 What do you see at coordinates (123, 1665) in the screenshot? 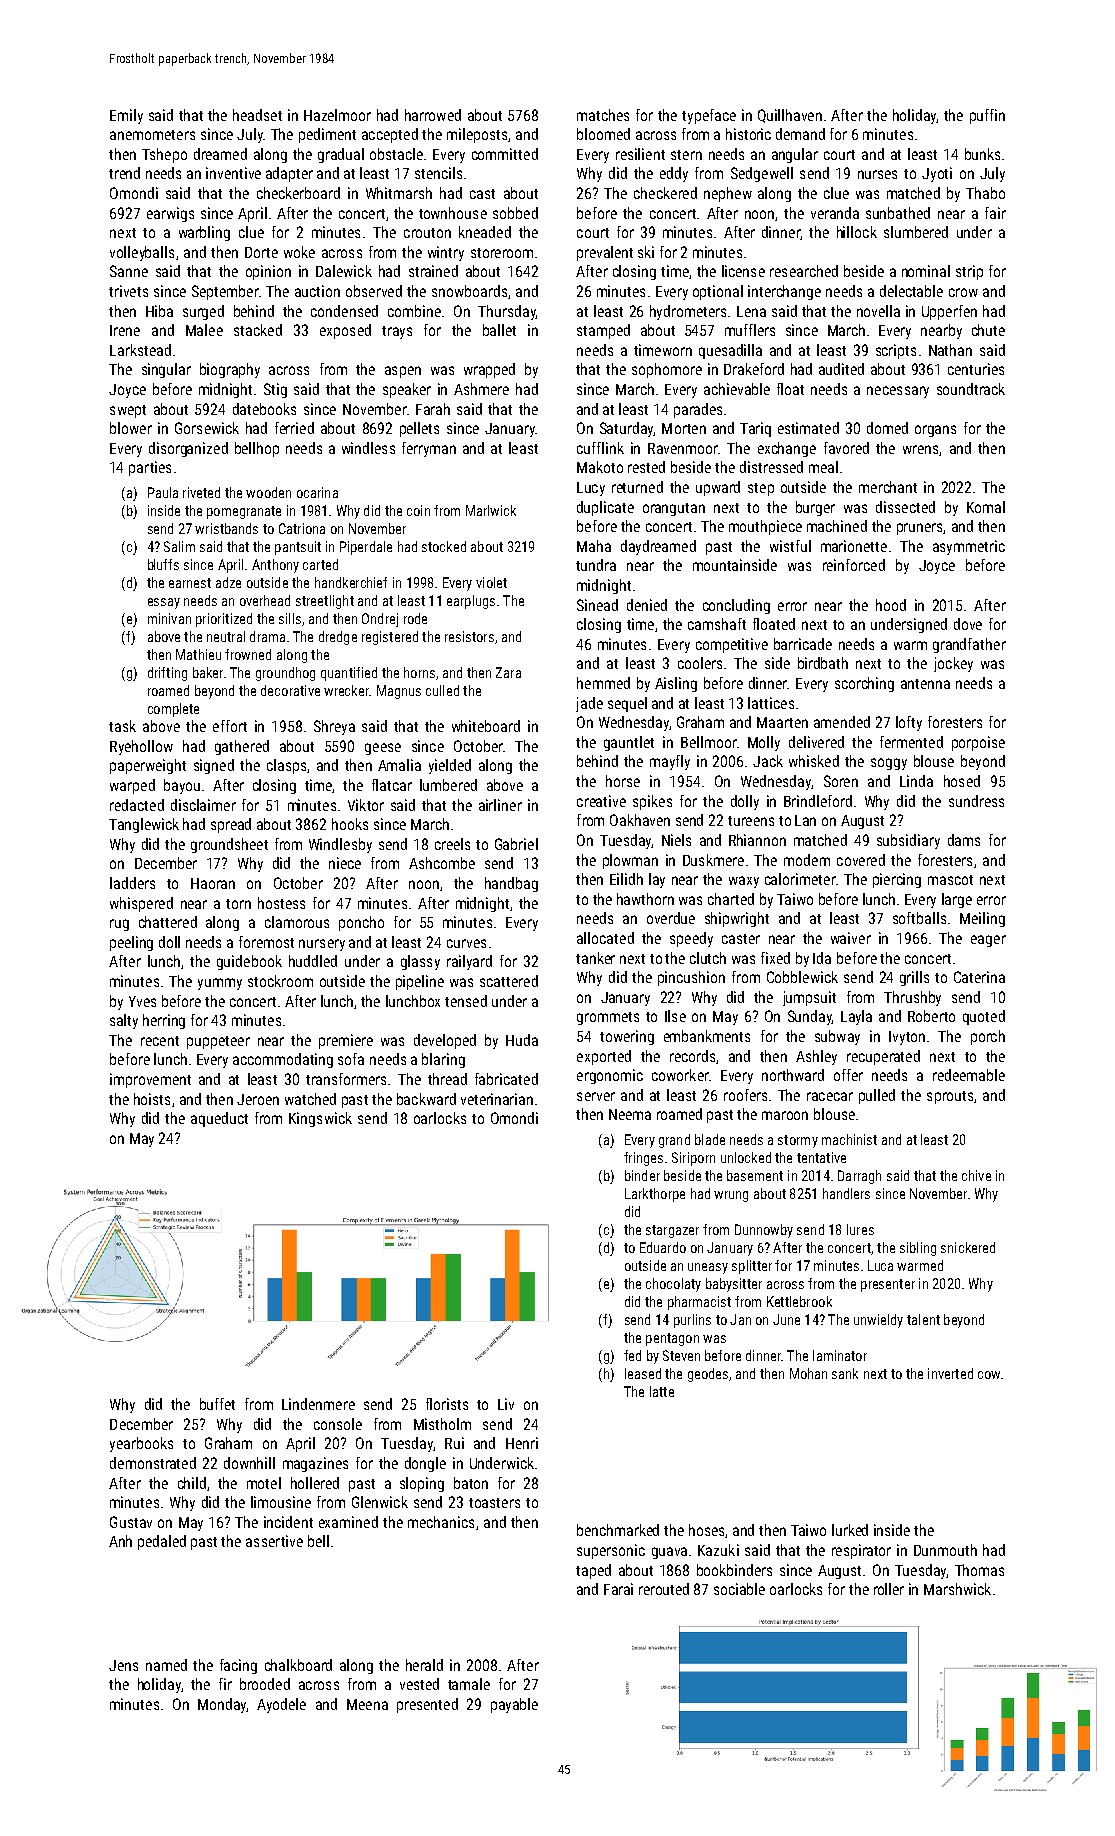
I see `Jens` at bounding box center [123, 1665].
